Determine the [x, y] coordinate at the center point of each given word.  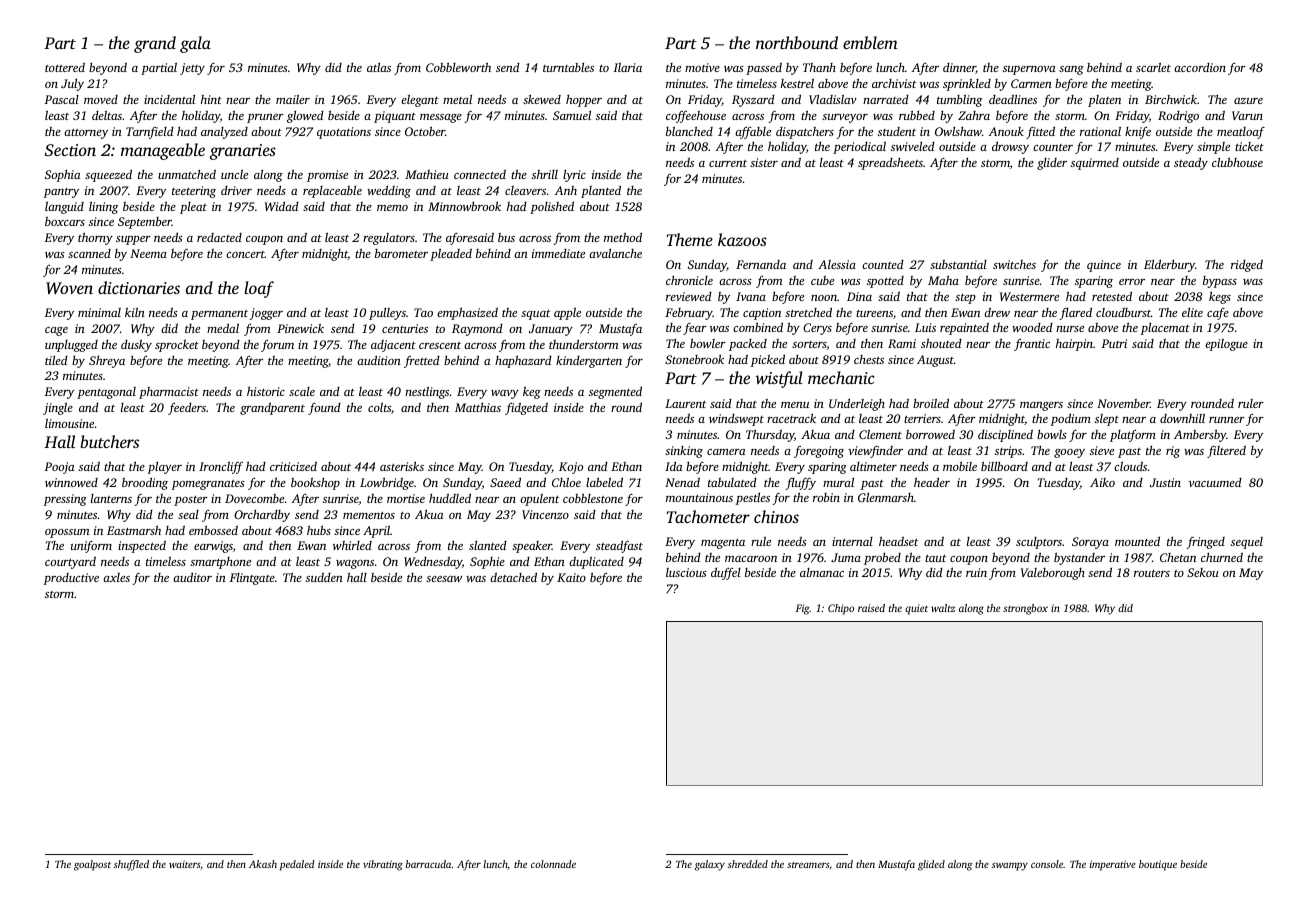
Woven [69, 288]
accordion [1200, 67]
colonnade [553, 864]
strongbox [1025, 609]
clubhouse [1237, 162]
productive [71, 579]
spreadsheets [890, 164]
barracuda [429, 864]
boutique [1158, 865]
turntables [568, 67]
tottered [65, 67]
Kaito [571, 577]
